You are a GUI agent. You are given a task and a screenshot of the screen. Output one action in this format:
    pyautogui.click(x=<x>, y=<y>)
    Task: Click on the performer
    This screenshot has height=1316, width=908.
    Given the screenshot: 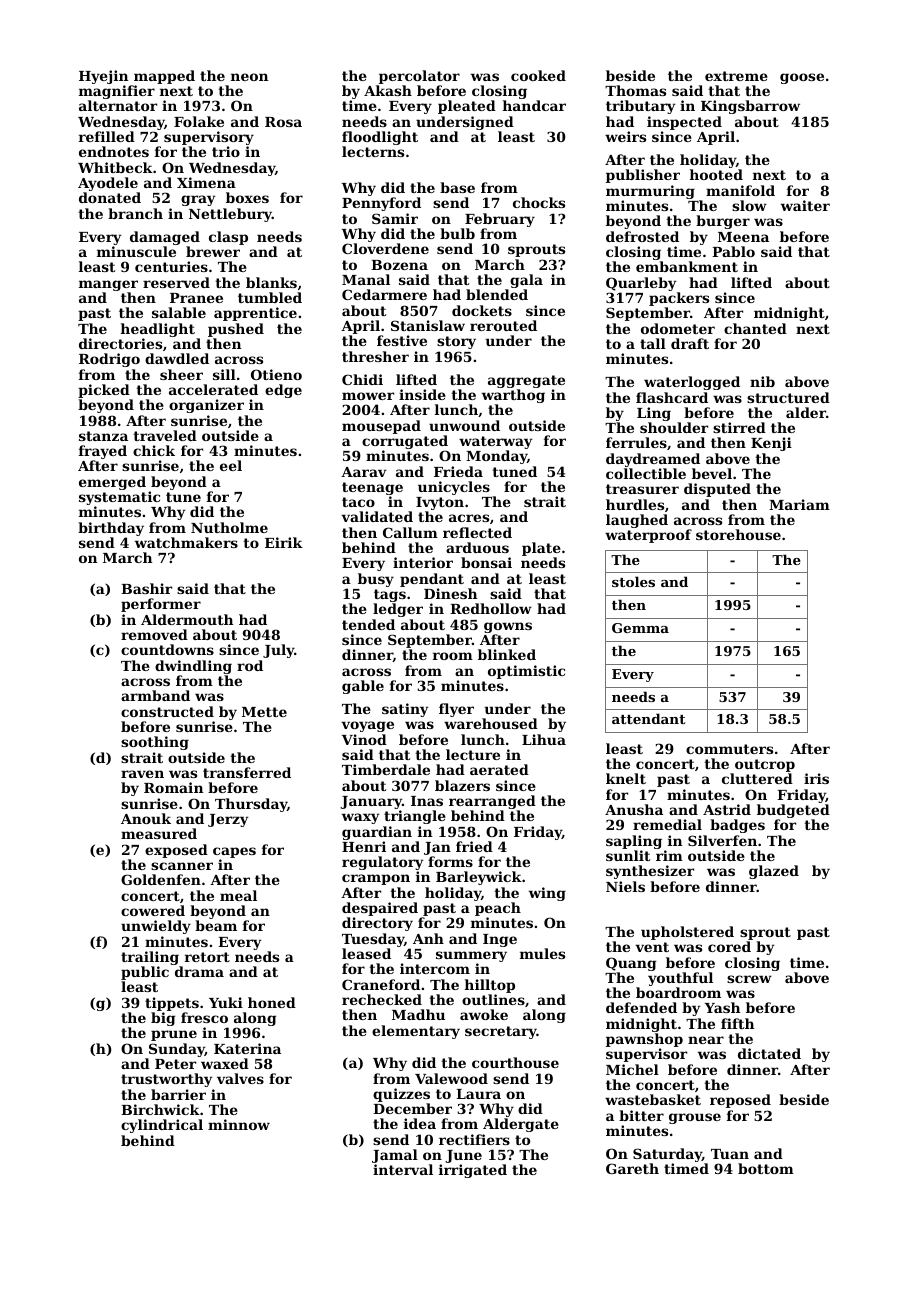 What is the action you would take?
    pyautogui.click(x=161, y=605)
